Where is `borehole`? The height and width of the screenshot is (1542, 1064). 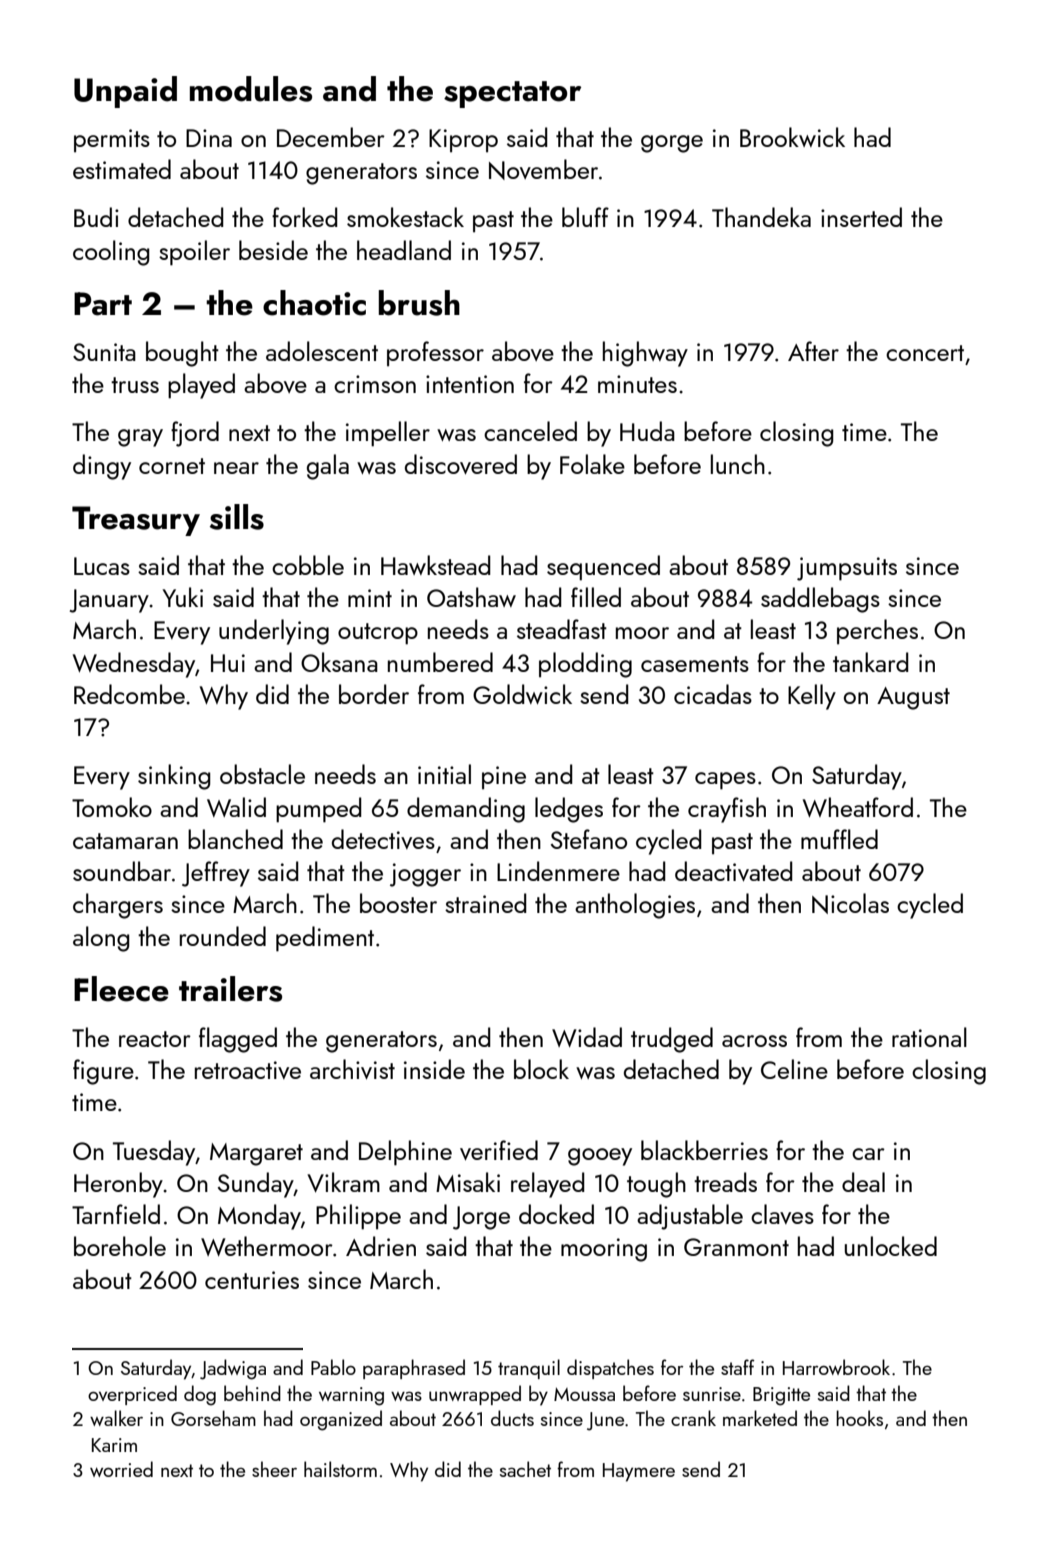
borehole is located at coordinates (120, 1246).
